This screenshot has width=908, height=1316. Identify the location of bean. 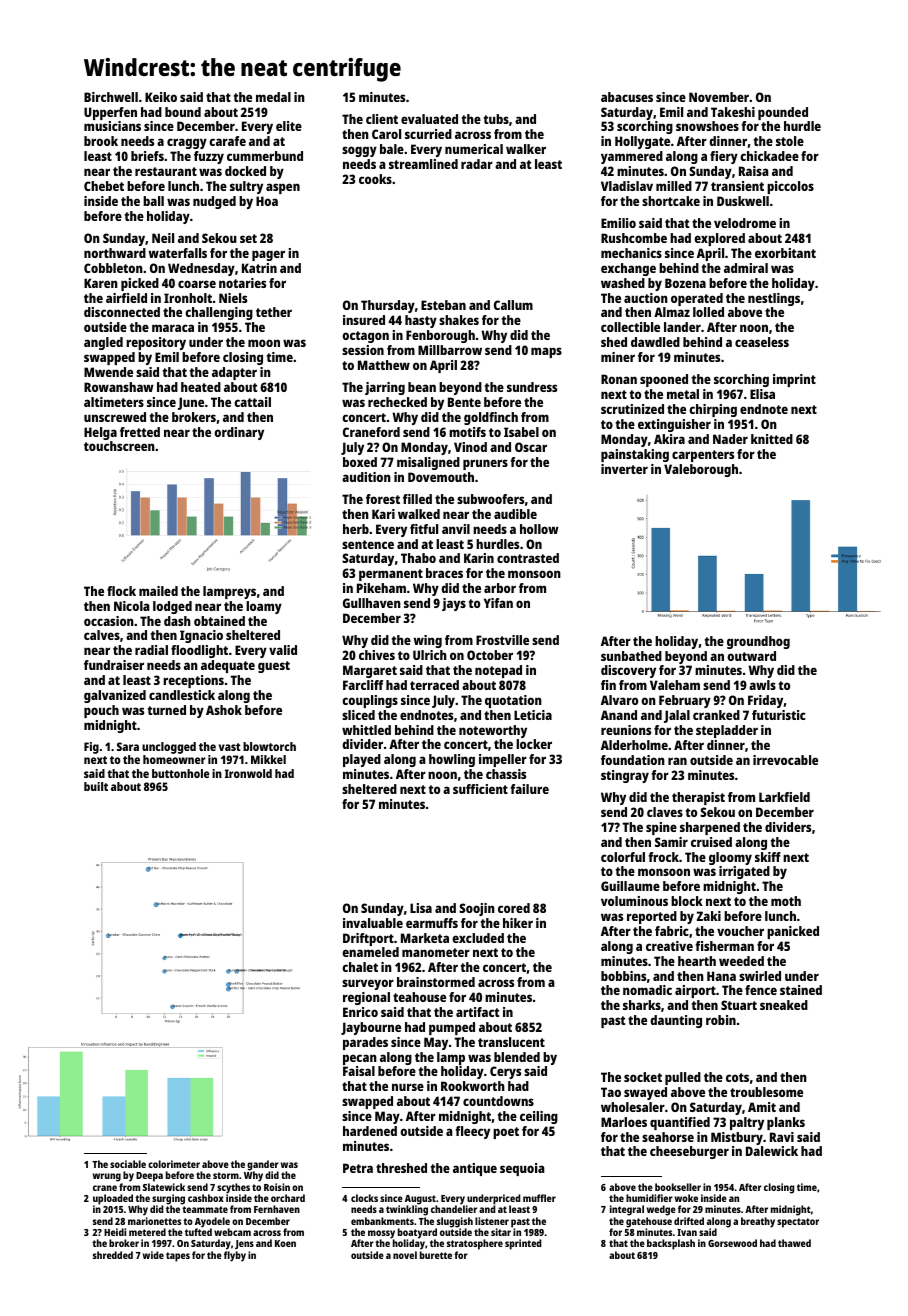
(422, 387).
